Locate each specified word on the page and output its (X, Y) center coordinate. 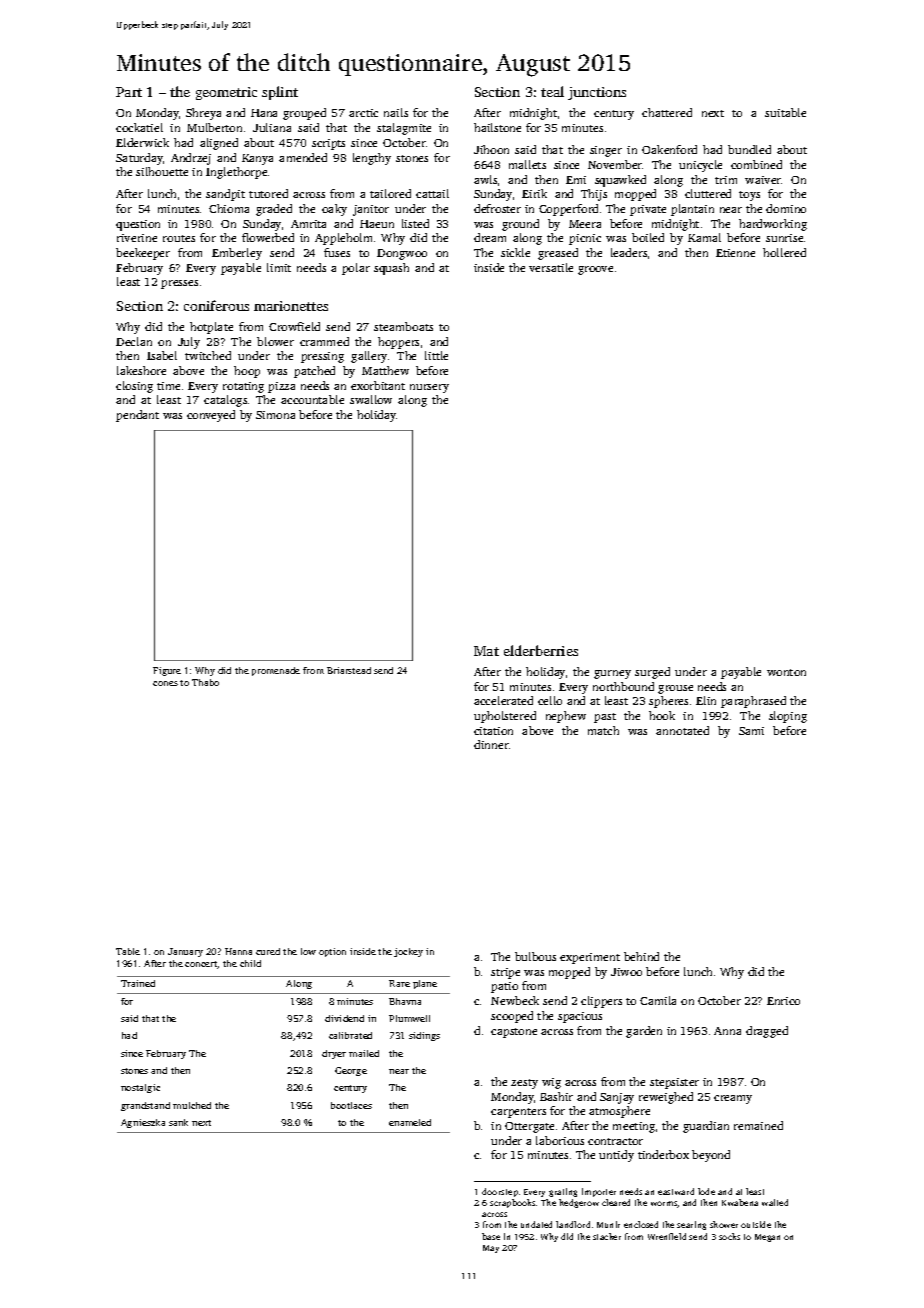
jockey (408, 952)
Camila (658, 1000)
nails (396, 112)
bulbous (535, 956)
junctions (597, 93)
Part (129, 92)
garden (644, 1032)
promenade (276, 671)
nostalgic (140, 1088)
